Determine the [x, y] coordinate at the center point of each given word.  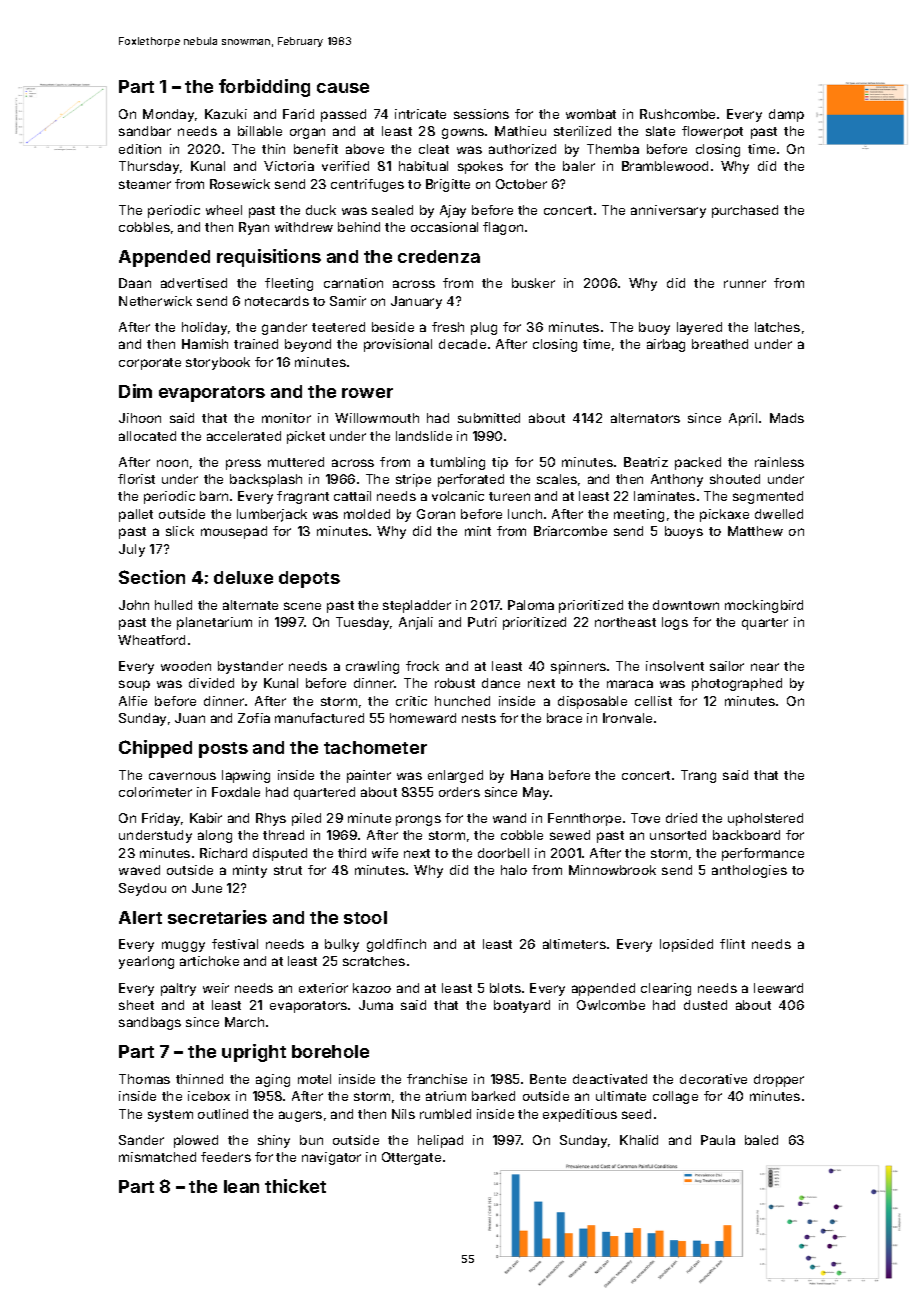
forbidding [264, 88]
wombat [591, 114]
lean [241, 1186]
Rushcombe [677, 114]
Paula [718, 1140]
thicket [295, 1186]
